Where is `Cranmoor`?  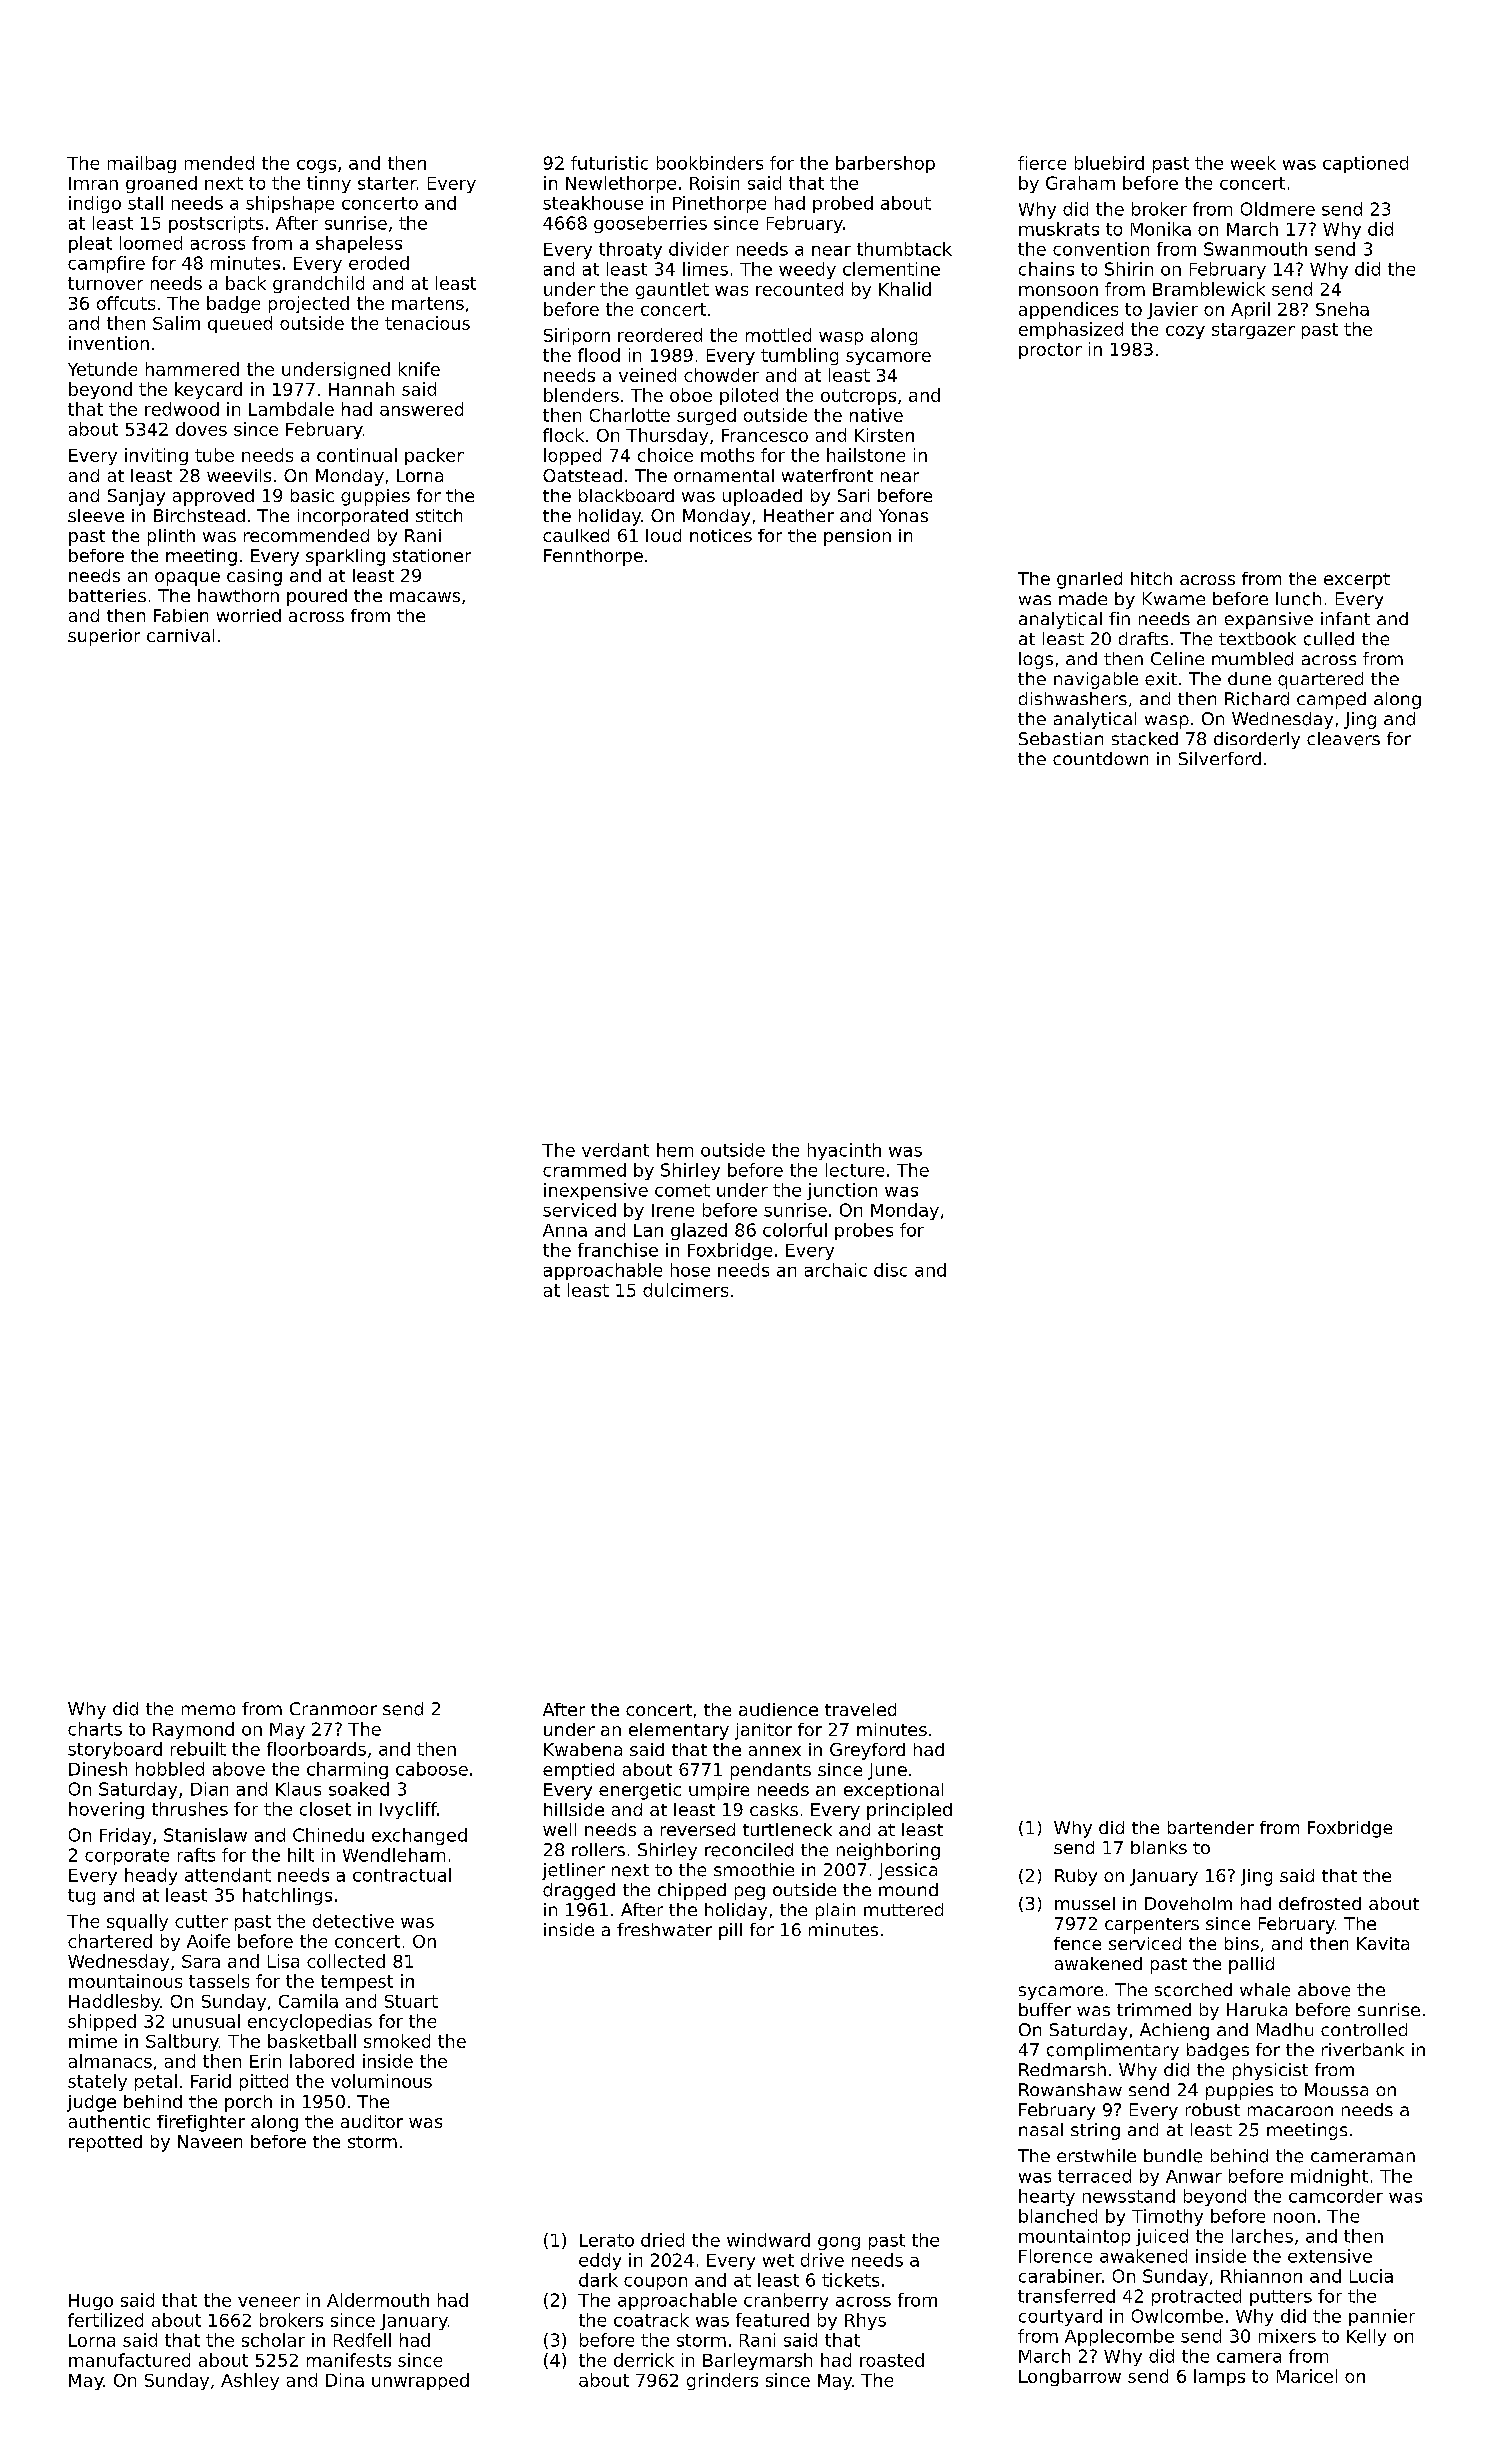 Cranmoor is located at coordinates (333, 1708).
